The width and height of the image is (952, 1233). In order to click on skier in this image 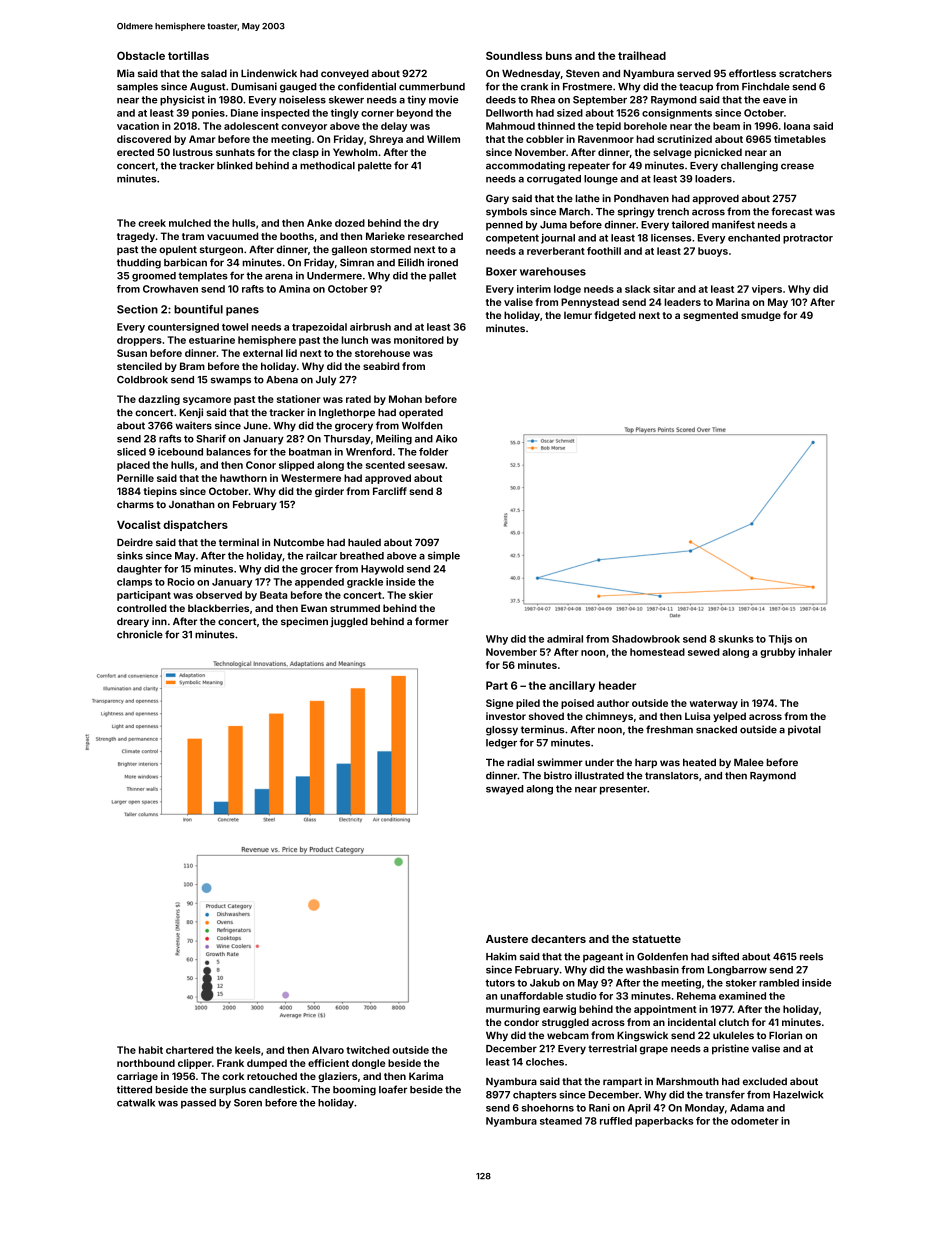, I will do `click(421, 595)`.
